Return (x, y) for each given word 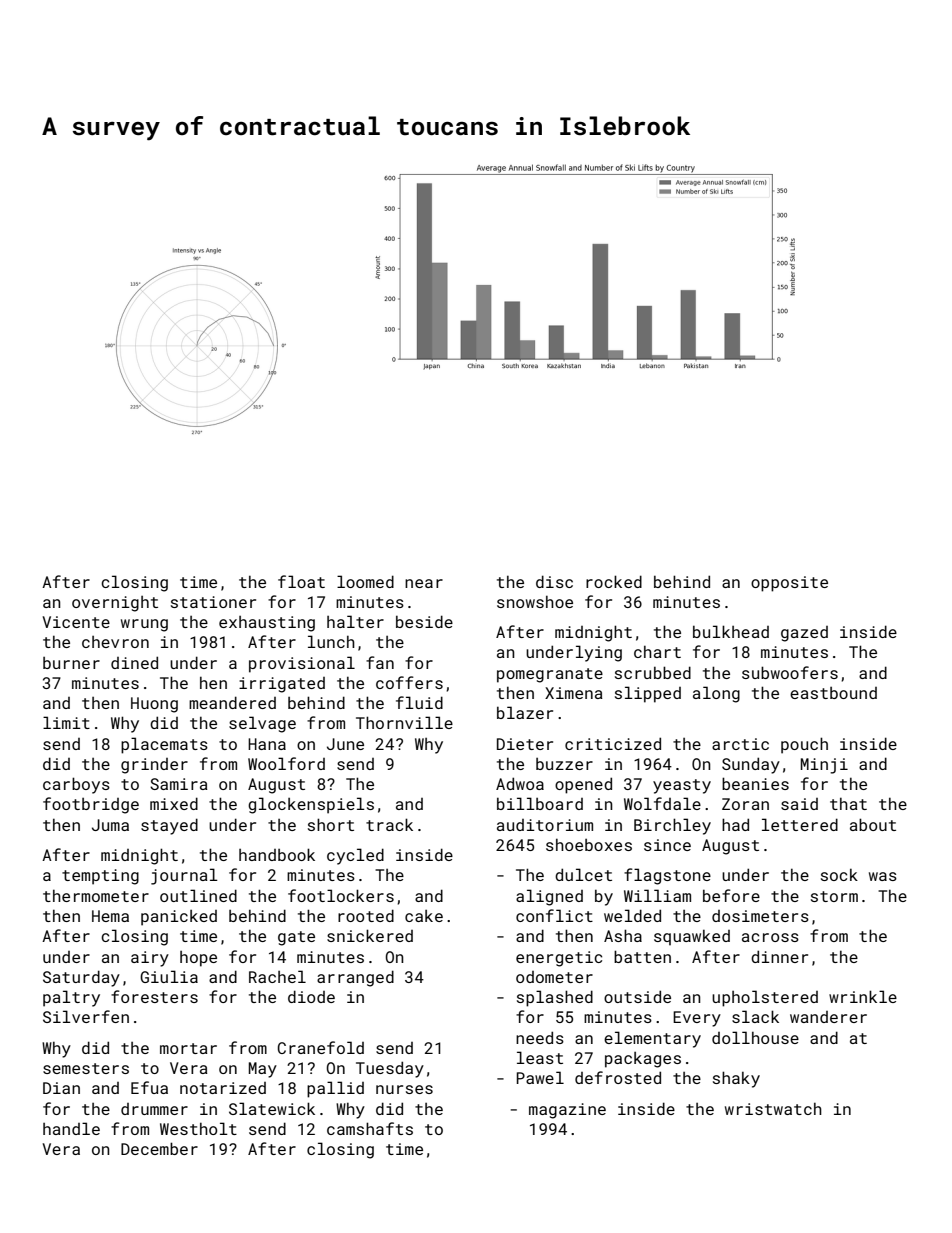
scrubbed (653, 672)
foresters (154, 996)
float (301, 581)
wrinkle (863, 996)
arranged (355, 978)
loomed (365, 581)
